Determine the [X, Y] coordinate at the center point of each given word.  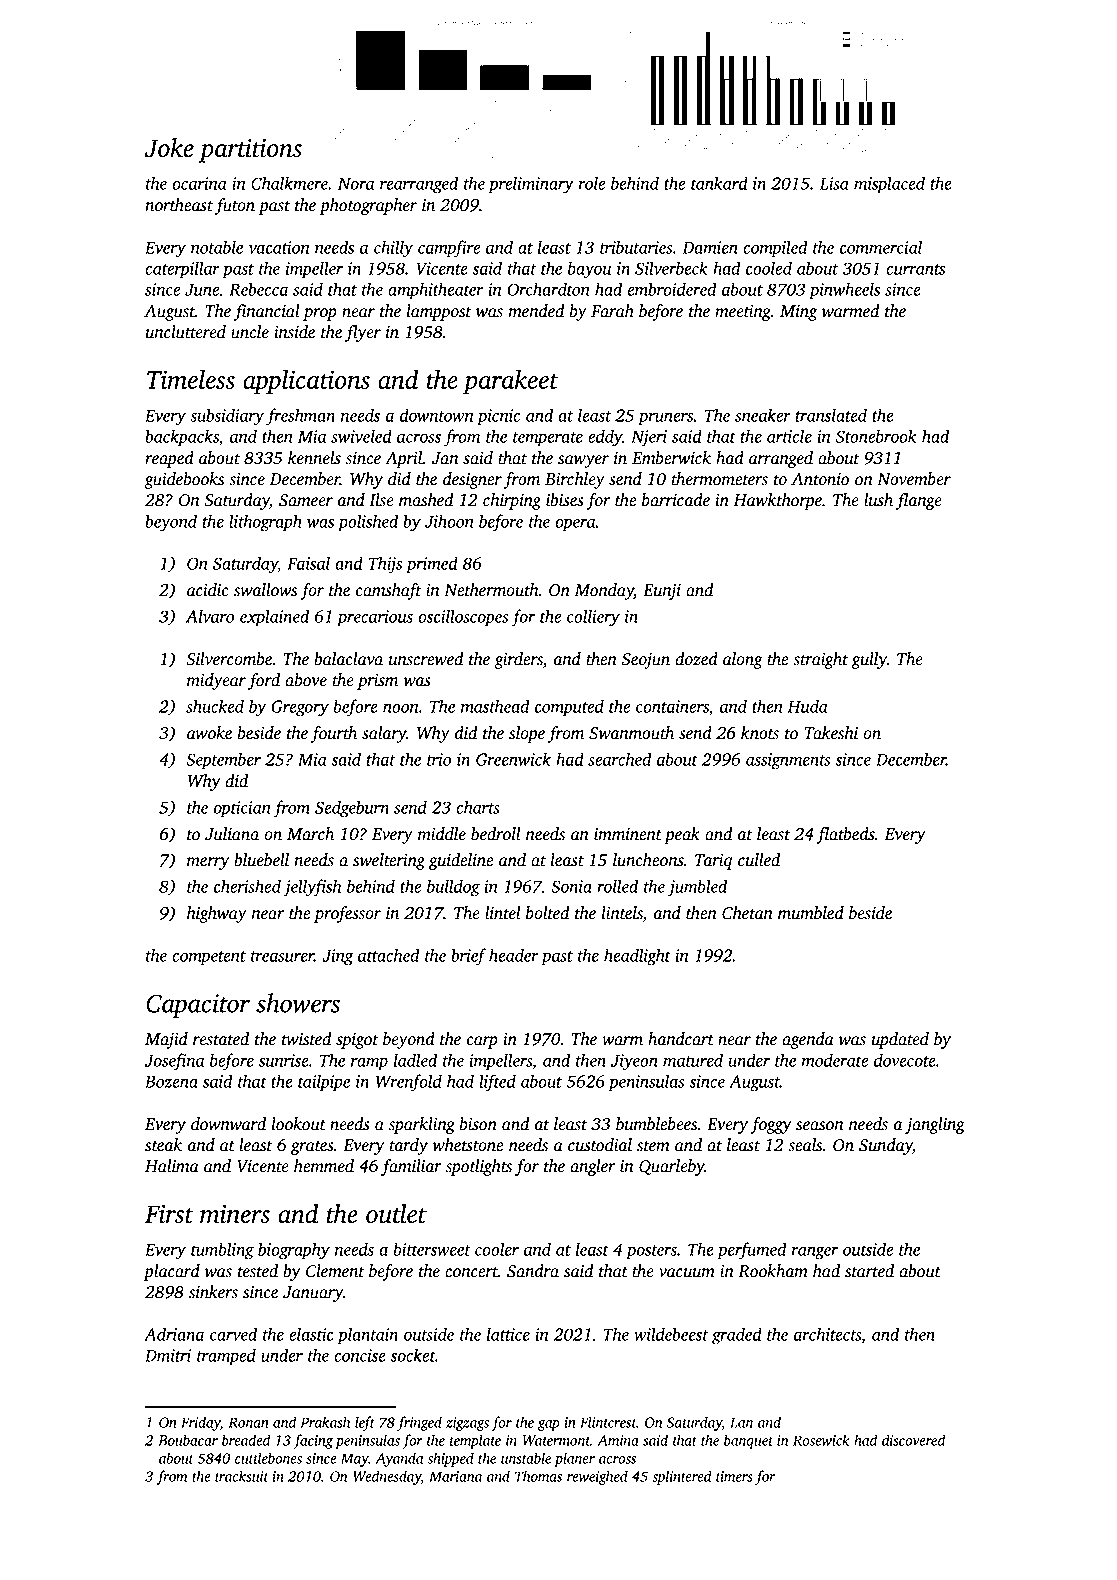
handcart [681, 1039]
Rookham [773, 1271]
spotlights [478, 1167]
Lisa [834, 183]
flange [919, 501]
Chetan [747, 913]
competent [209, 958]
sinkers [213, 1292]
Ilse [381, 500]
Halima [172, 1166]
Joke [169, 148]
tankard [719, 183]
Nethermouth [491, 590]
